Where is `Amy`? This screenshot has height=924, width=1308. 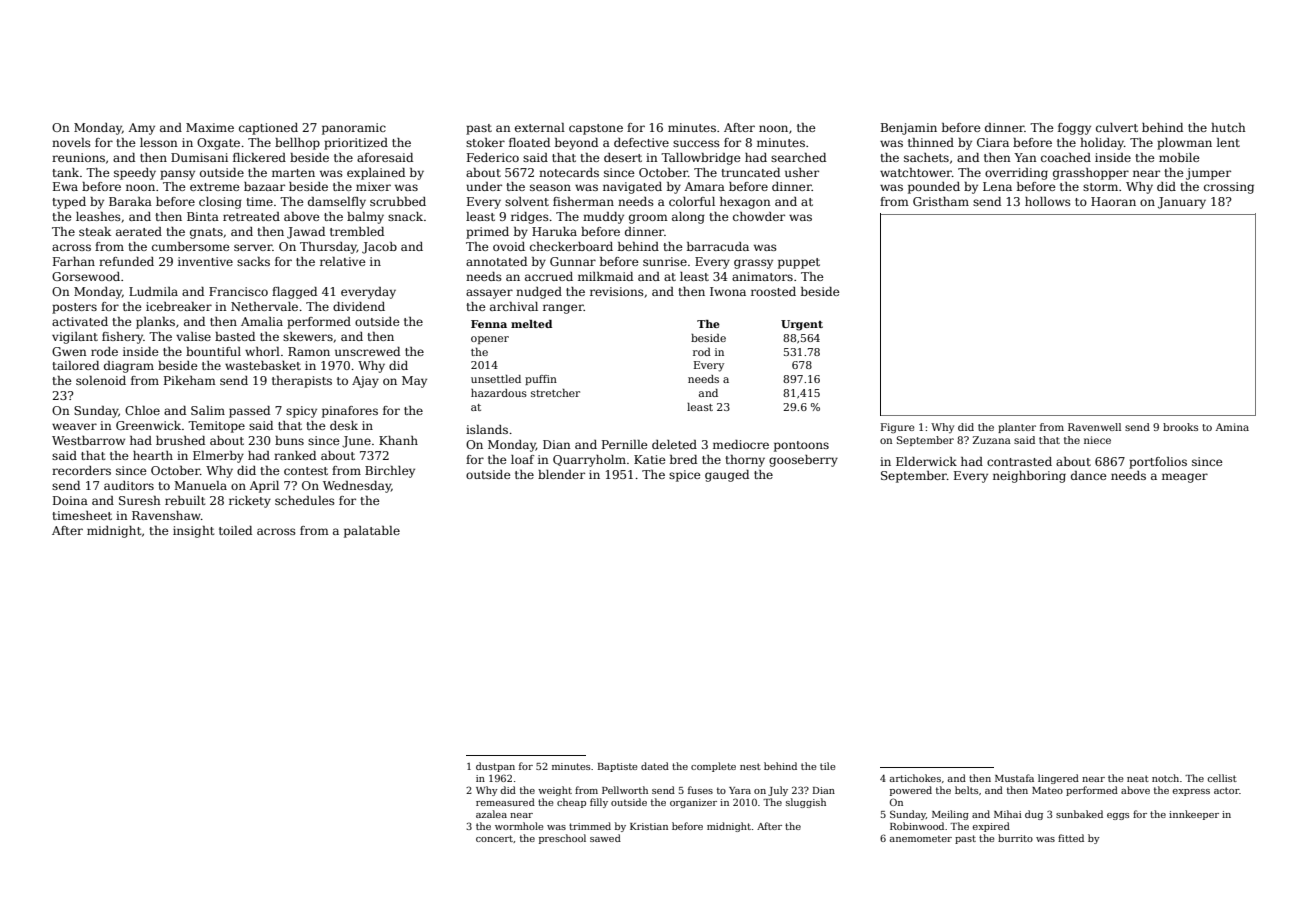 Amy is located at coordinates (141, 129).
